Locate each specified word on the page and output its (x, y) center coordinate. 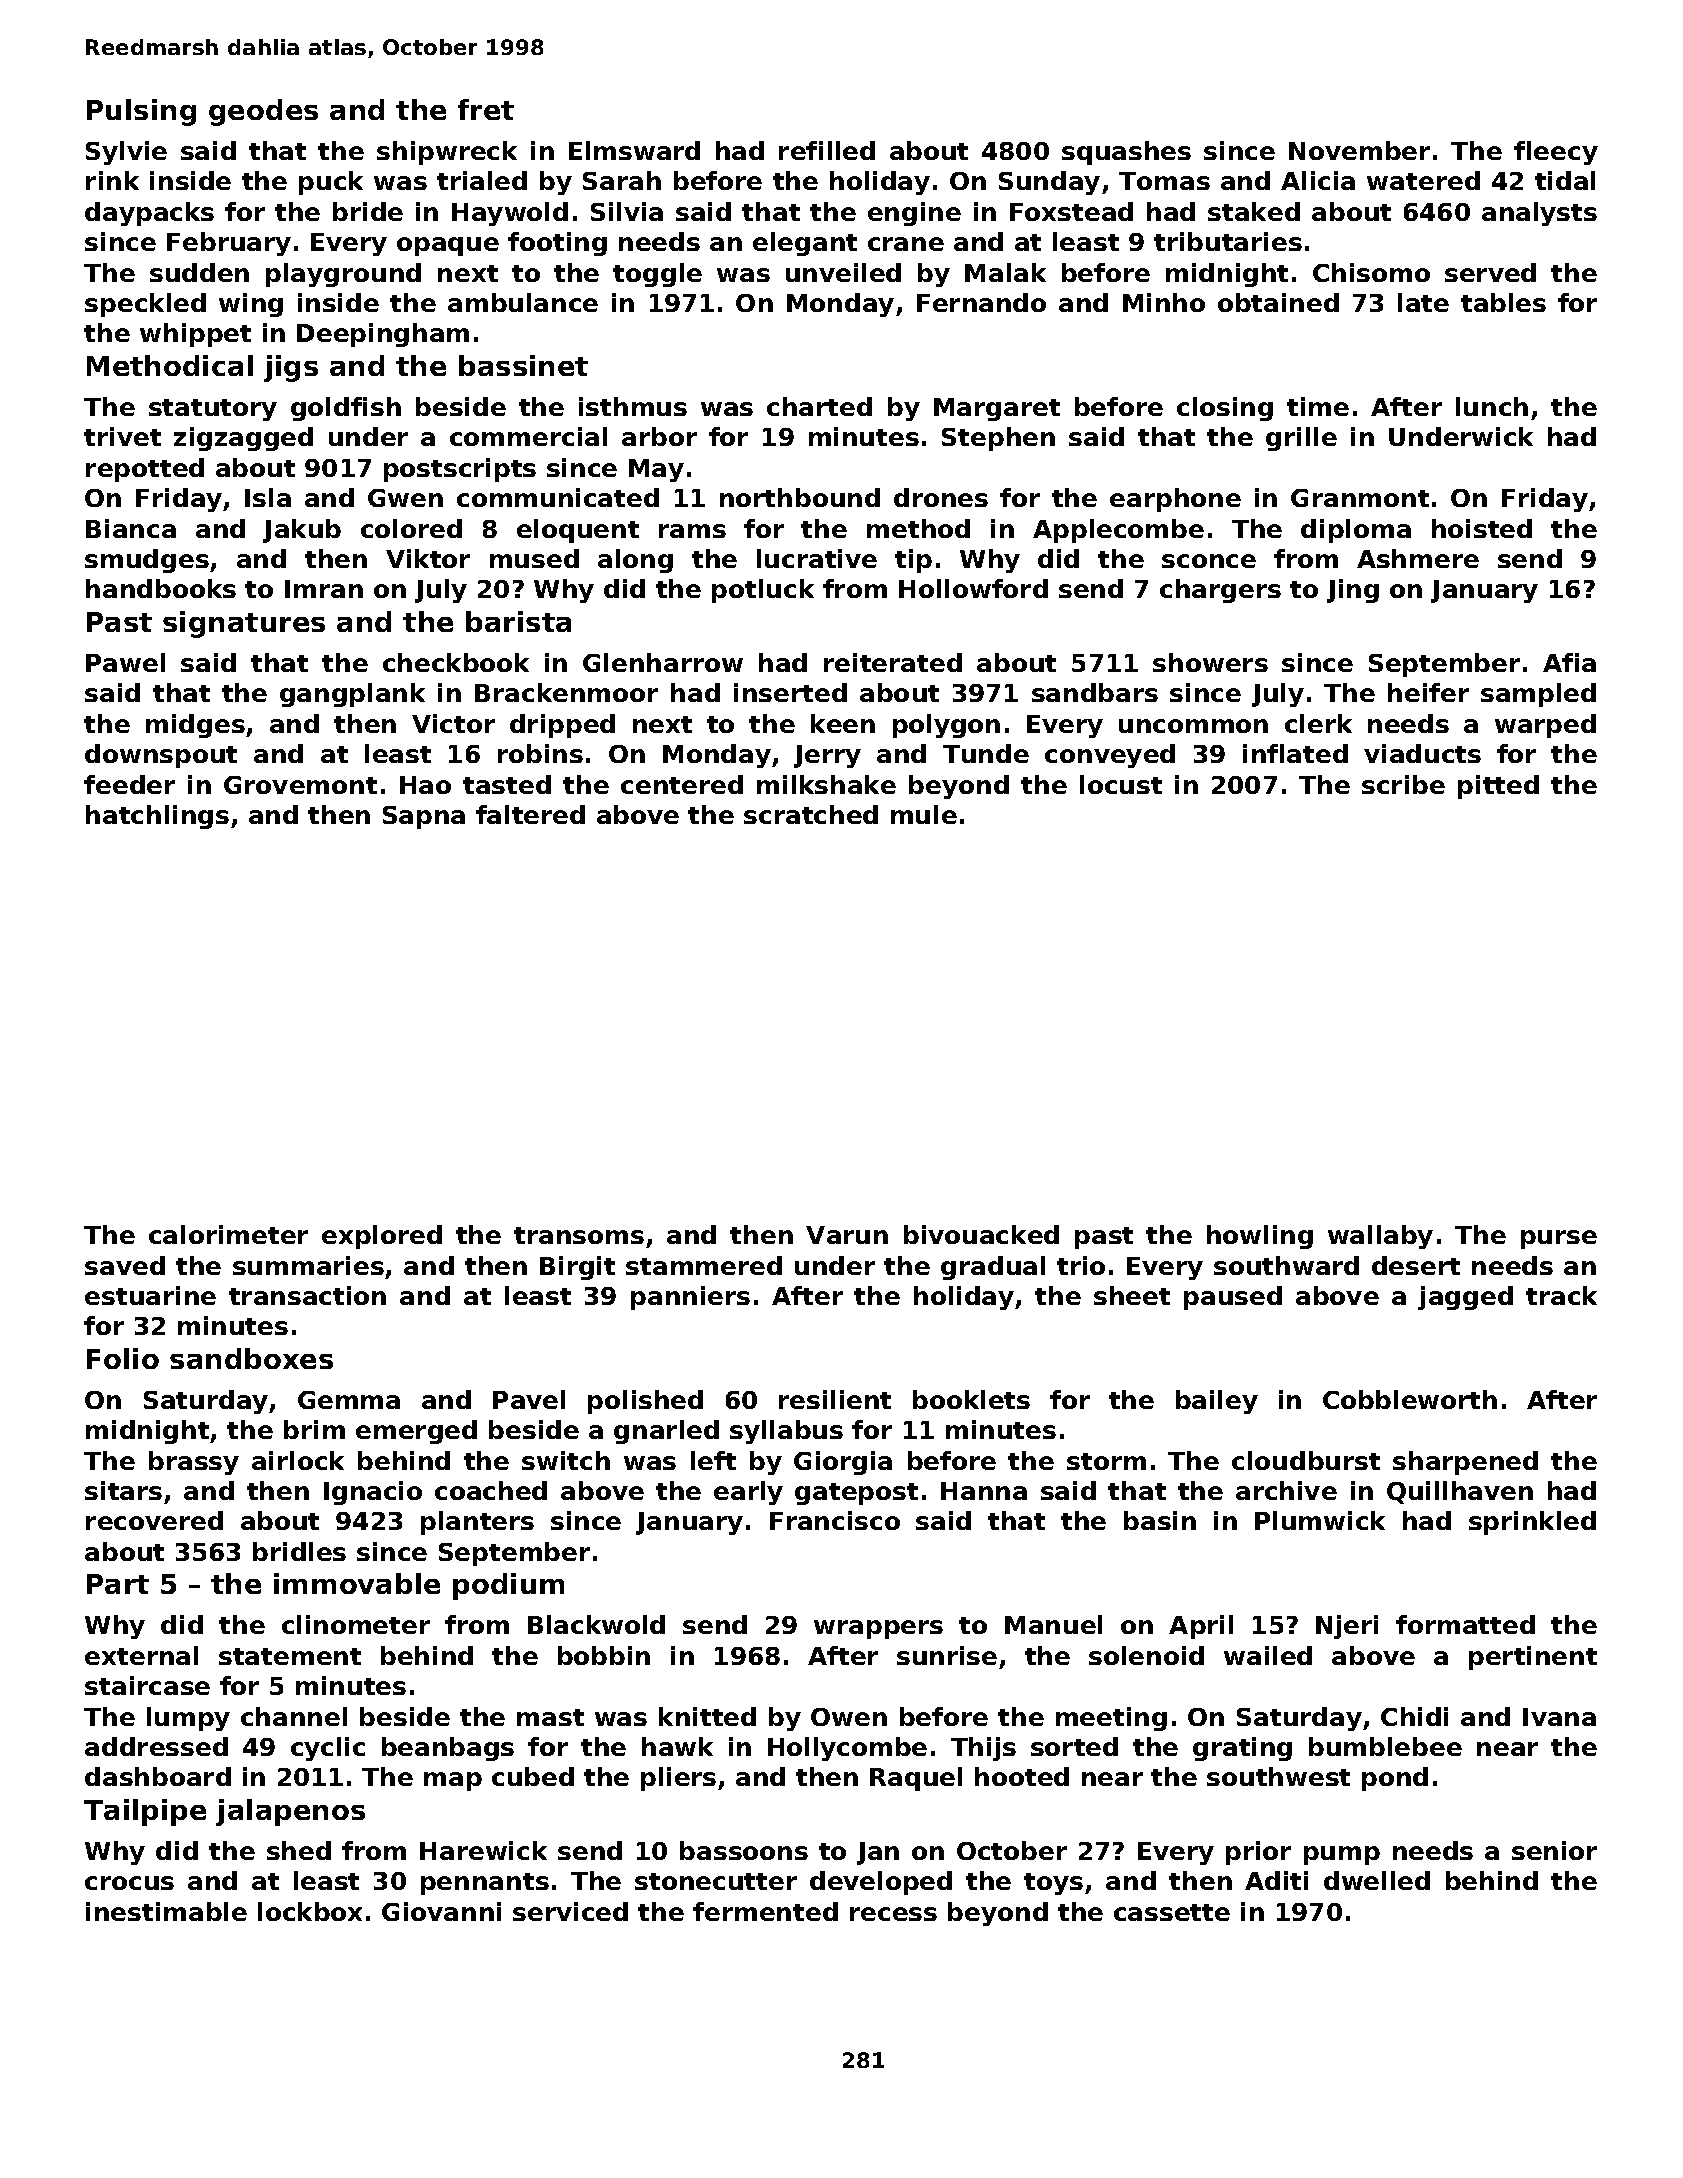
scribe (1403, 784)
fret (486, 109)
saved (125, 1265)
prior (1258, 1853)
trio (1081, 1265)
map (453, 1781)
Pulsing (141, 112)
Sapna (424, 817)
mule (924, 814)
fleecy (1556, 153)
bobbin (604, 1655)
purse (1559, 1239)
